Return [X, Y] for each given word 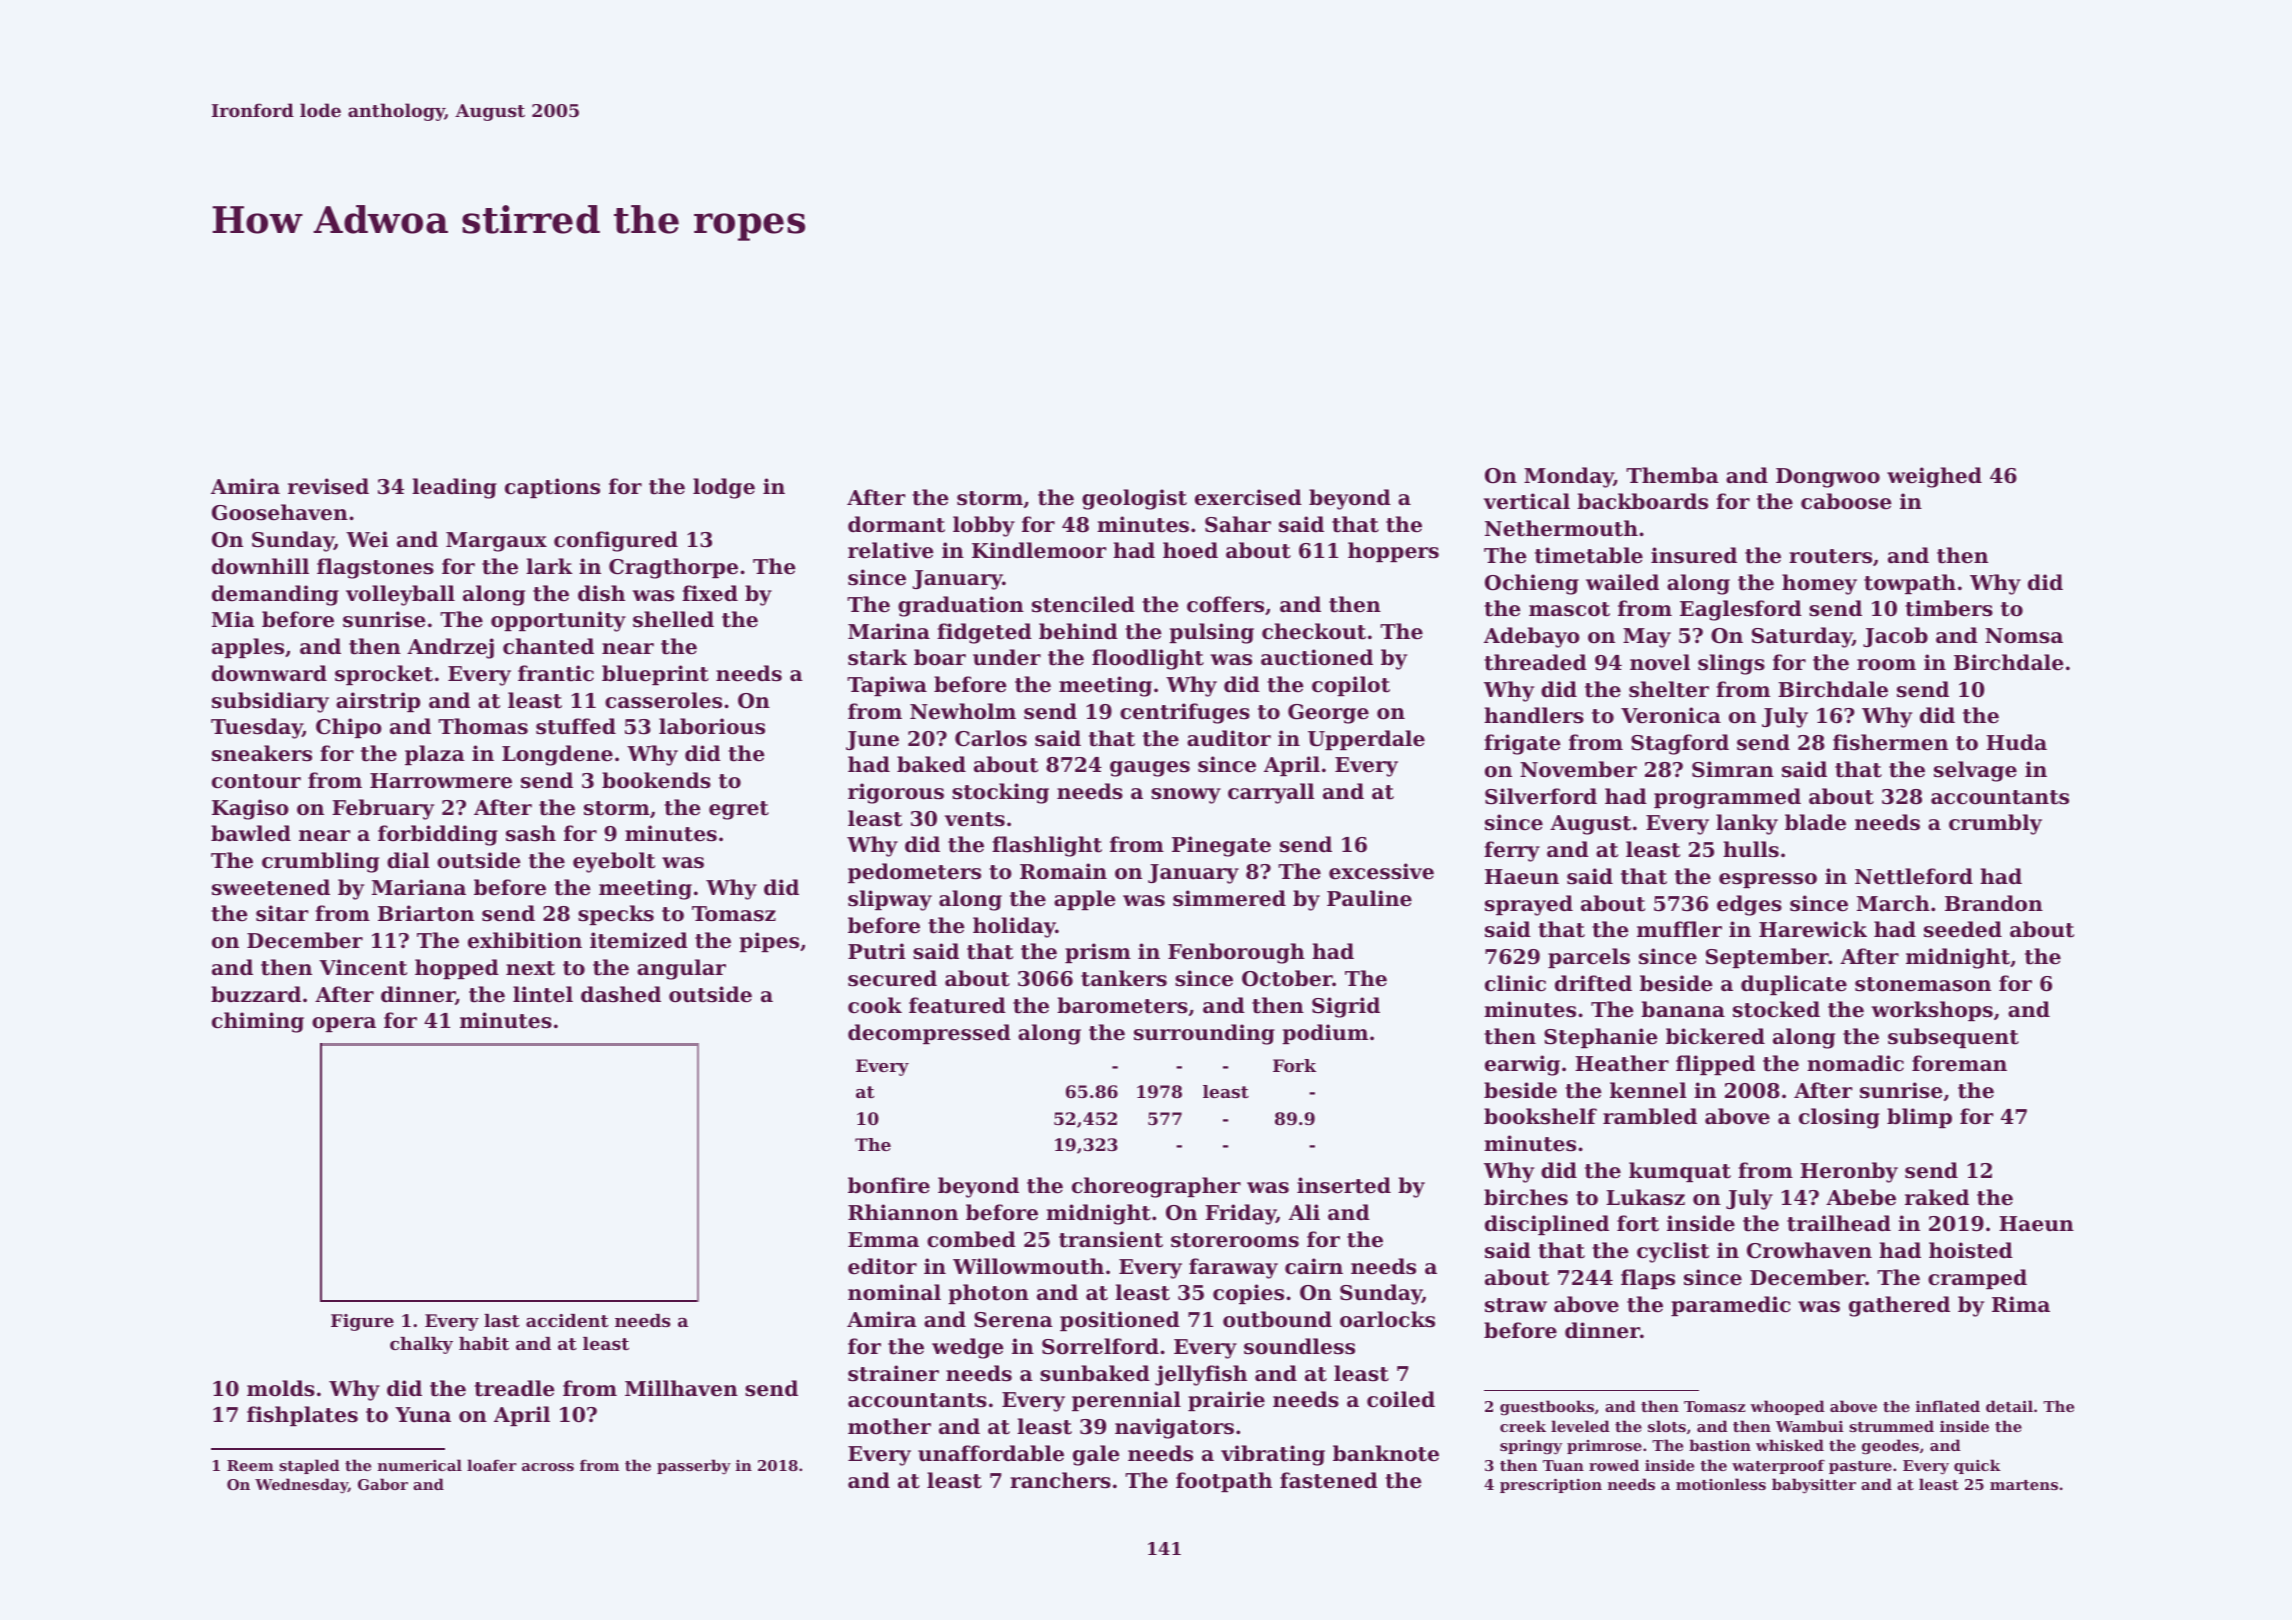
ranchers [1060, 1480]
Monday [1569, 477]
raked [1937, 1197]
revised [328, 486]
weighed [1934, 477]
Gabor [383, 1484]
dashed [621, 994]
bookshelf [1540, 1116]
